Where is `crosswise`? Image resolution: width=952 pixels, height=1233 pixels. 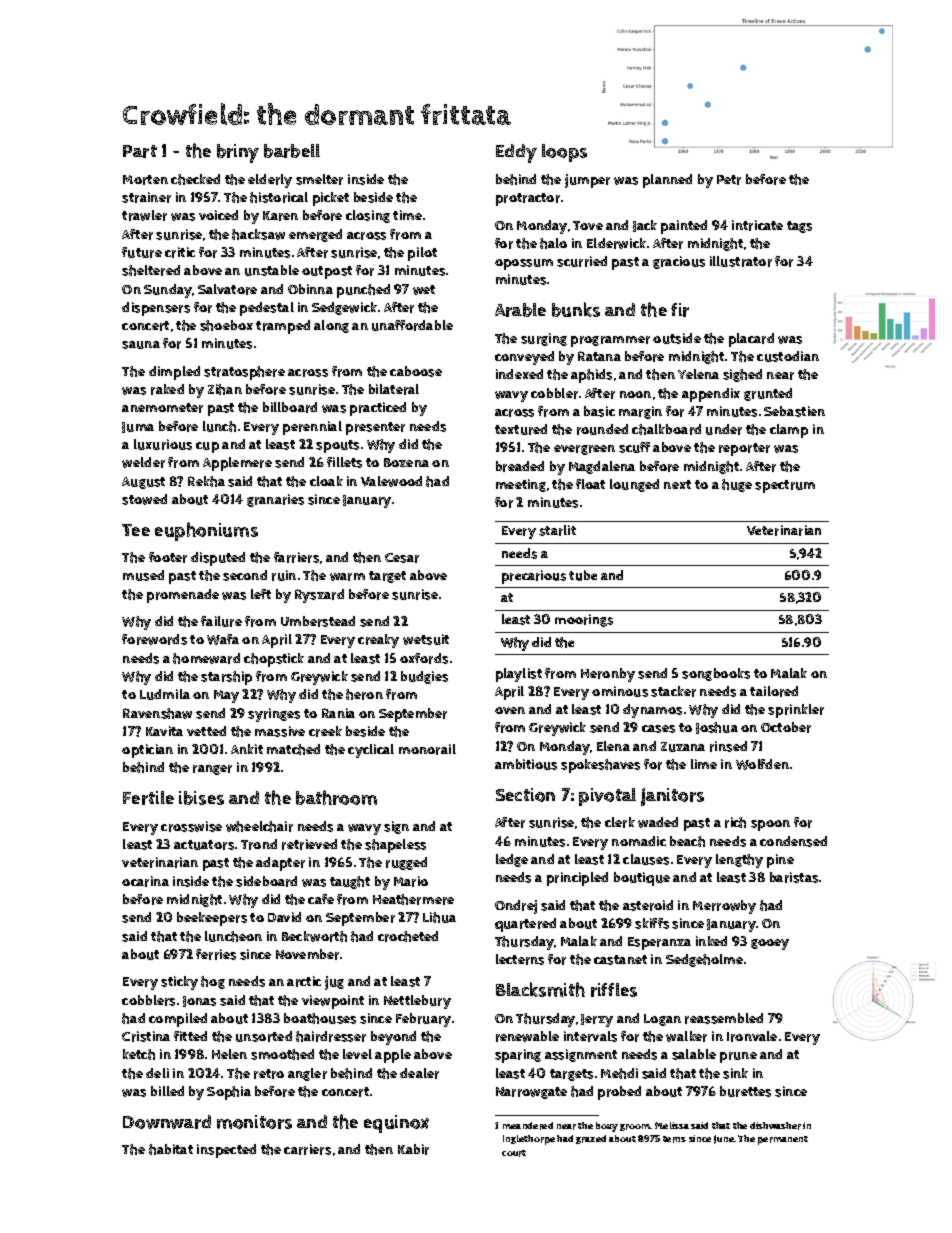 crosswise is located at coordinates (191, 826).
